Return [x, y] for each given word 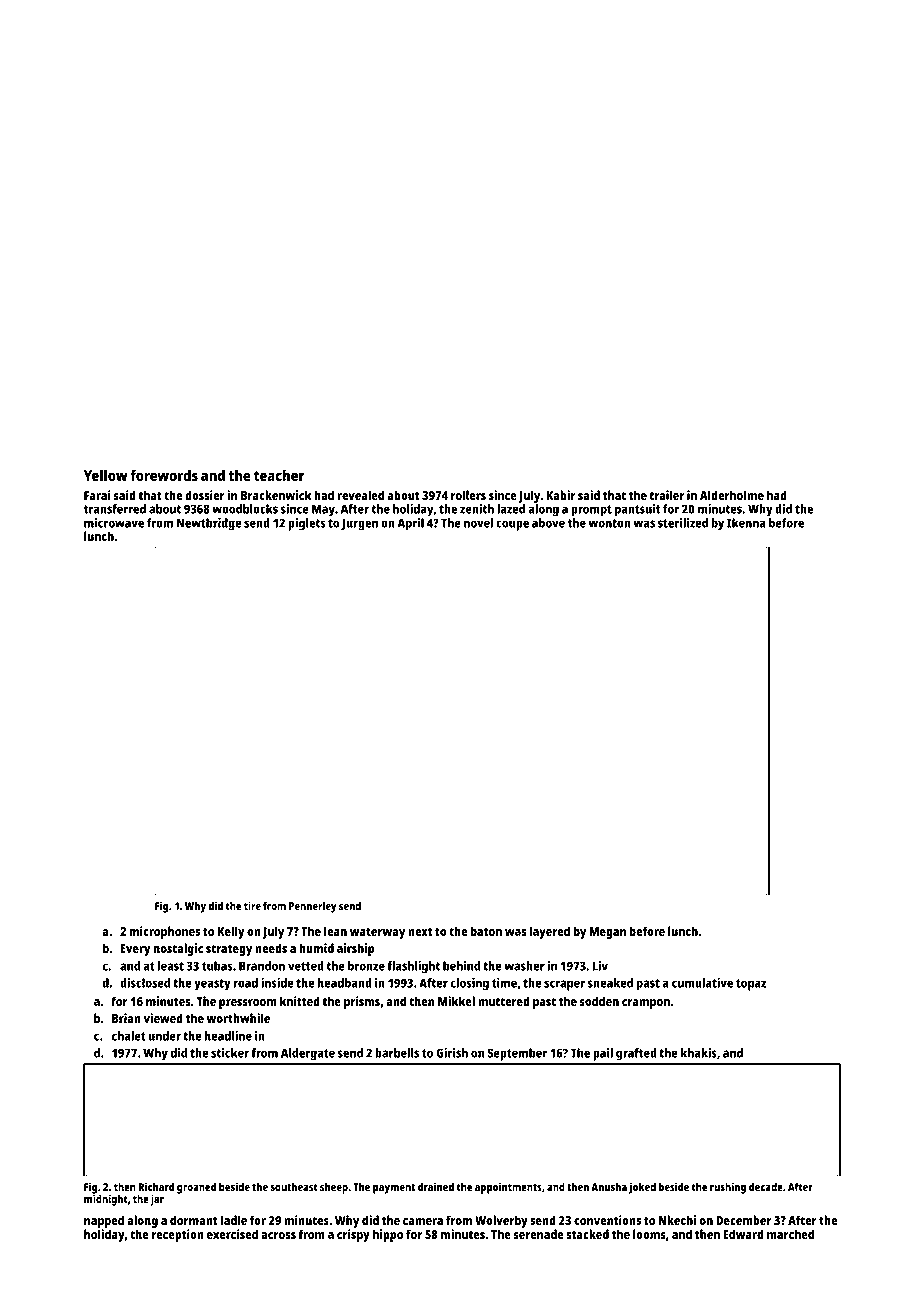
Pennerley [313, 907]
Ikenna [746, 523]
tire [252, 905]
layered [550, 932]
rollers [468, 495]
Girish [452, 1053]
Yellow [106, 475]
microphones [165, 932]
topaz [751, 985]
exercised [232, 1234]
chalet [129, 1036]
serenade [538, 1234]
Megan [607, 933]
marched [790, 1234]
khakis [699, 1053]
